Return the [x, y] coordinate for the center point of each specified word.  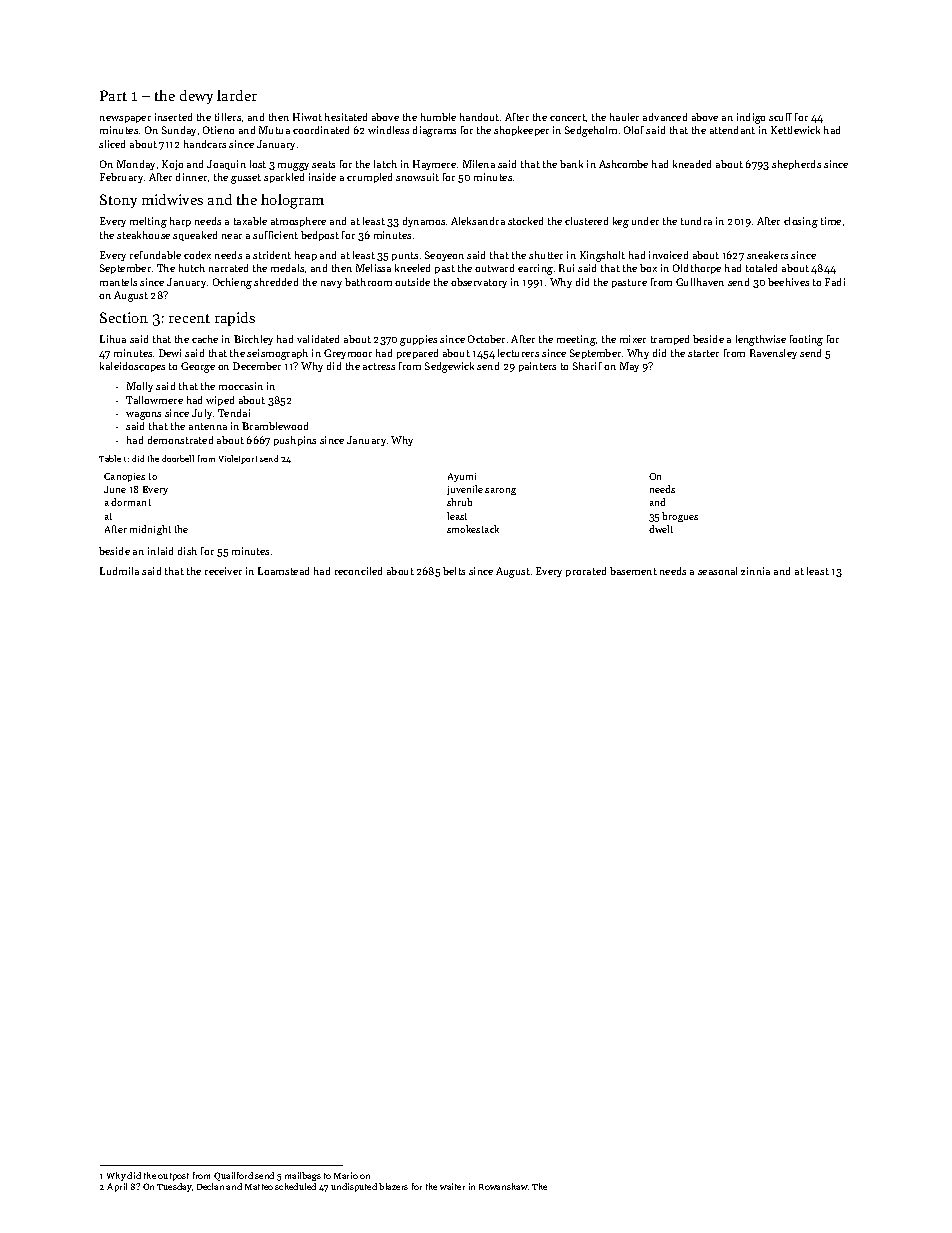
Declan [210, 1186]
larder [237, 95]
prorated [586, 572]
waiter [452, 1186]
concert [568, 117]
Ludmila [119, 571]
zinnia [755, 571]
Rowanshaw [503, 1186]
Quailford [233, 1176]
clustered [586, 221]
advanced [665, 117]
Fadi [835, 282]
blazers [393, 1186]
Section [124, 317]
